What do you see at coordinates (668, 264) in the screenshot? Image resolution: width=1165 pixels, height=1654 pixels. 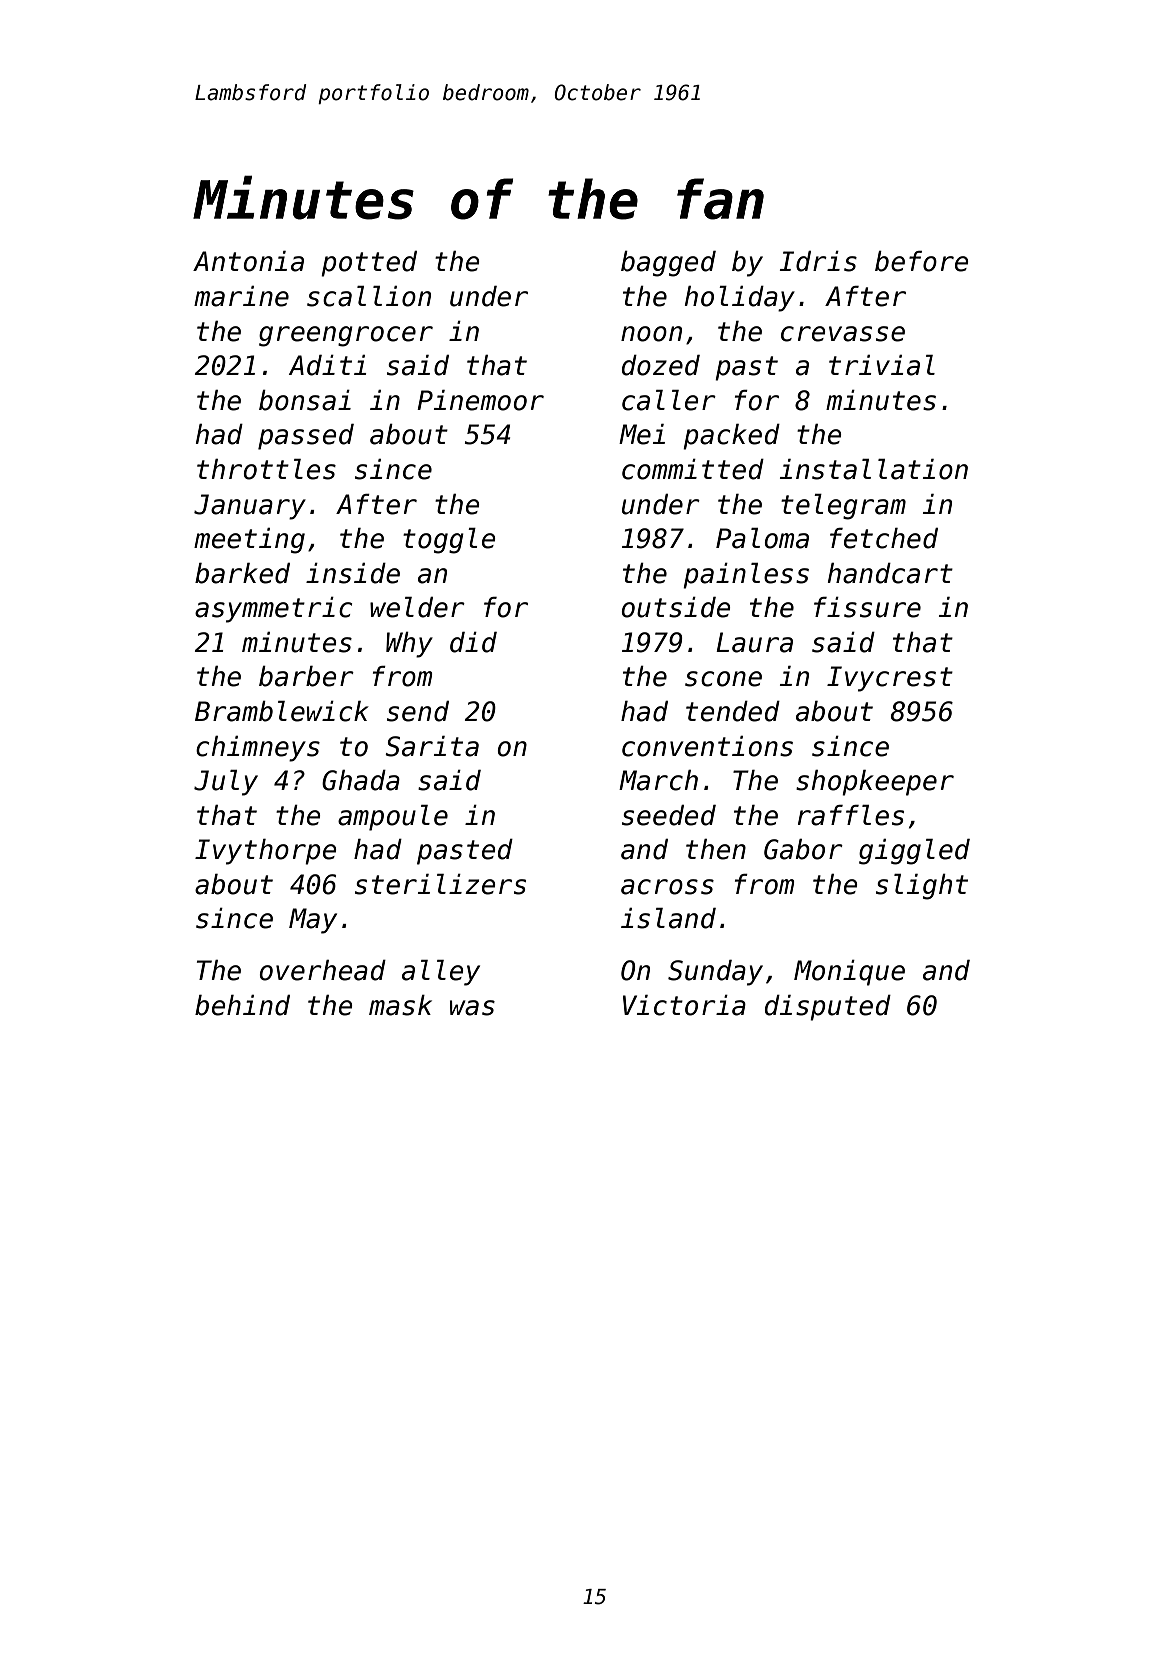 I see `bagged` at bounding box center [668, 264].
